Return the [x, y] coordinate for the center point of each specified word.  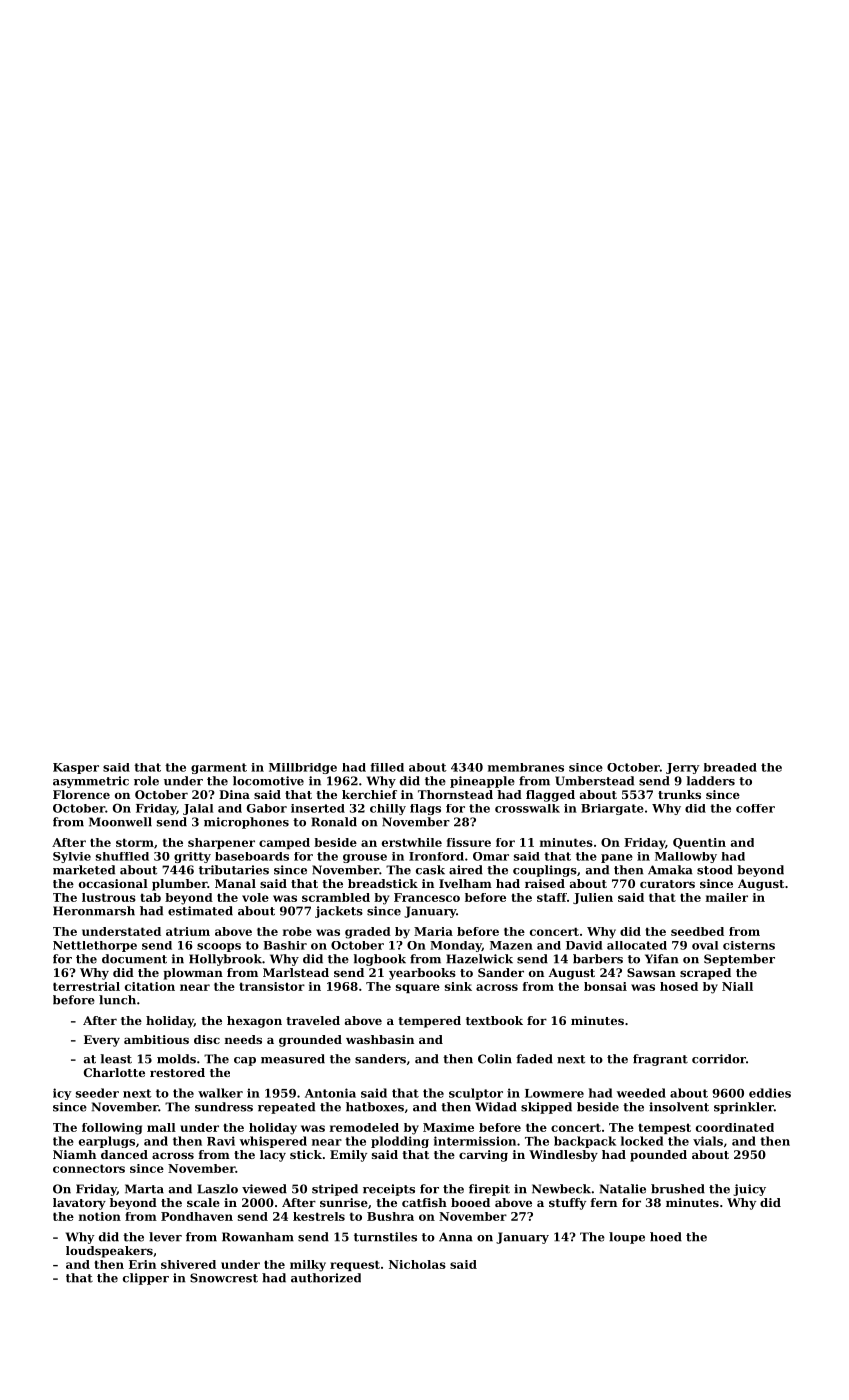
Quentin [699, 843]
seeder [97, 1093]
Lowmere [554, 1093]
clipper [146, 1279]
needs [243, 1039]
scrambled [336, 897]
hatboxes [375, 1107]
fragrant [660, 1060]
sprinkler [744, 1108]
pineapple [482, 782]
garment [219, 768]
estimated [200, 911]
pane [617, 858]
